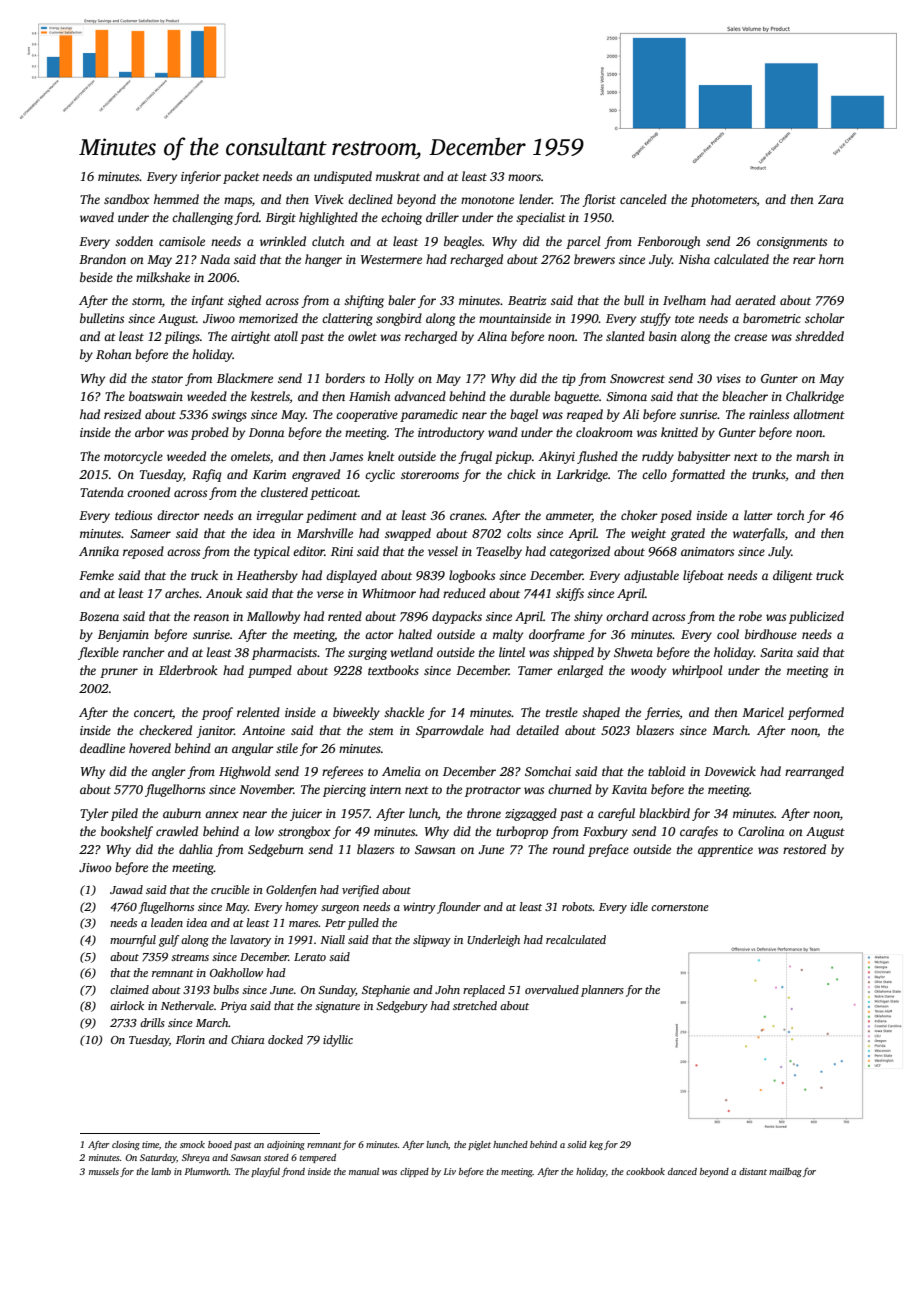 The width and height of the document is (924, 1314). I want to click on florist, so click(599, 200).
